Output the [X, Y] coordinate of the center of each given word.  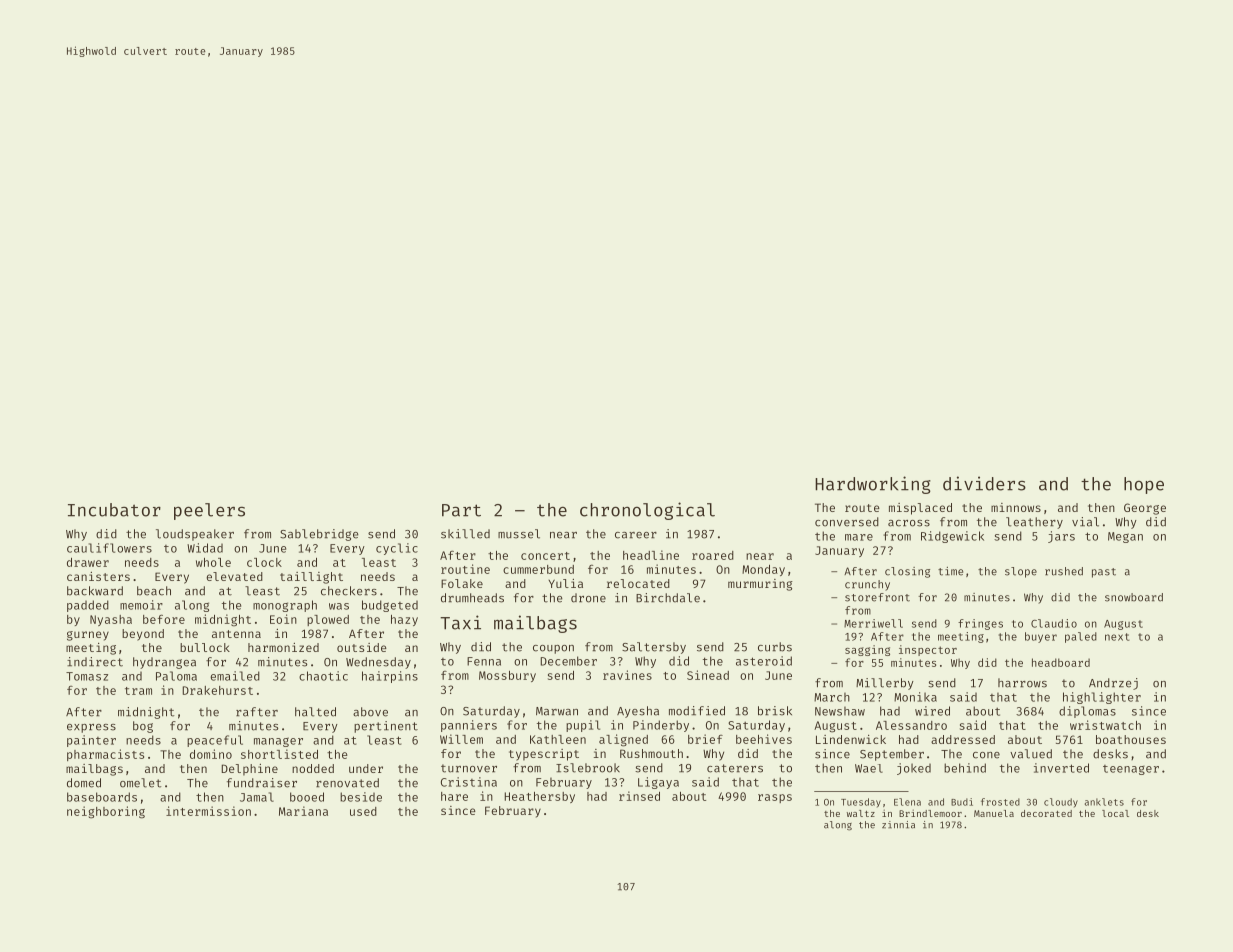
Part [461, 510]
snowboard [1134, 597]
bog [143, 727]
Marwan [557, 711]
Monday [763, 570]
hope [1144, 485]
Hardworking [873, 485]
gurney [88, 636]
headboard [1061, 662]
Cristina [469, 782]
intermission [208, 811]
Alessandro [911, 725]
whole [213, 562]
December [568, 661]
